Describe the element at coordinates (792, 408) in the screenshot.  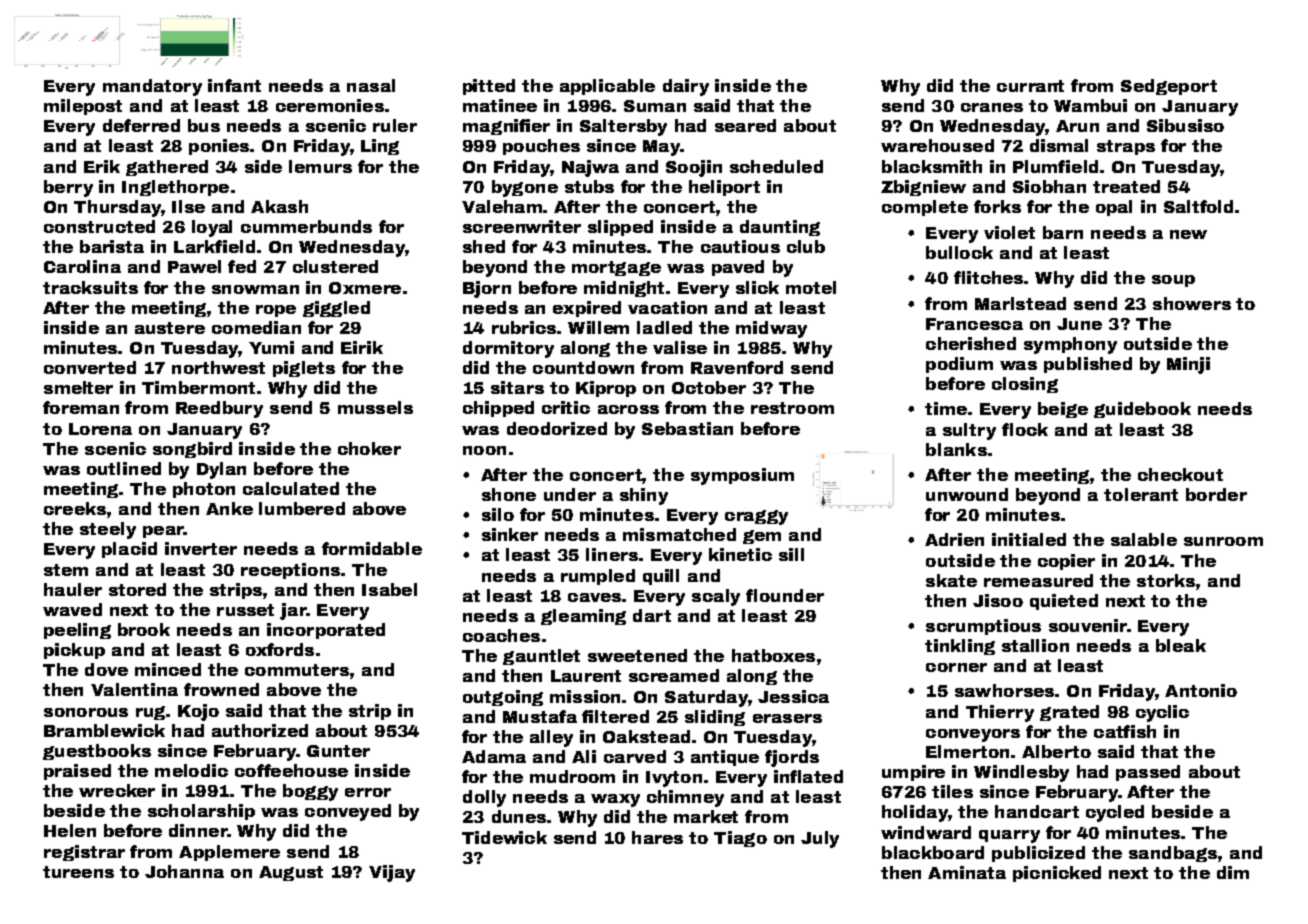
I see `restroom` at that location.
